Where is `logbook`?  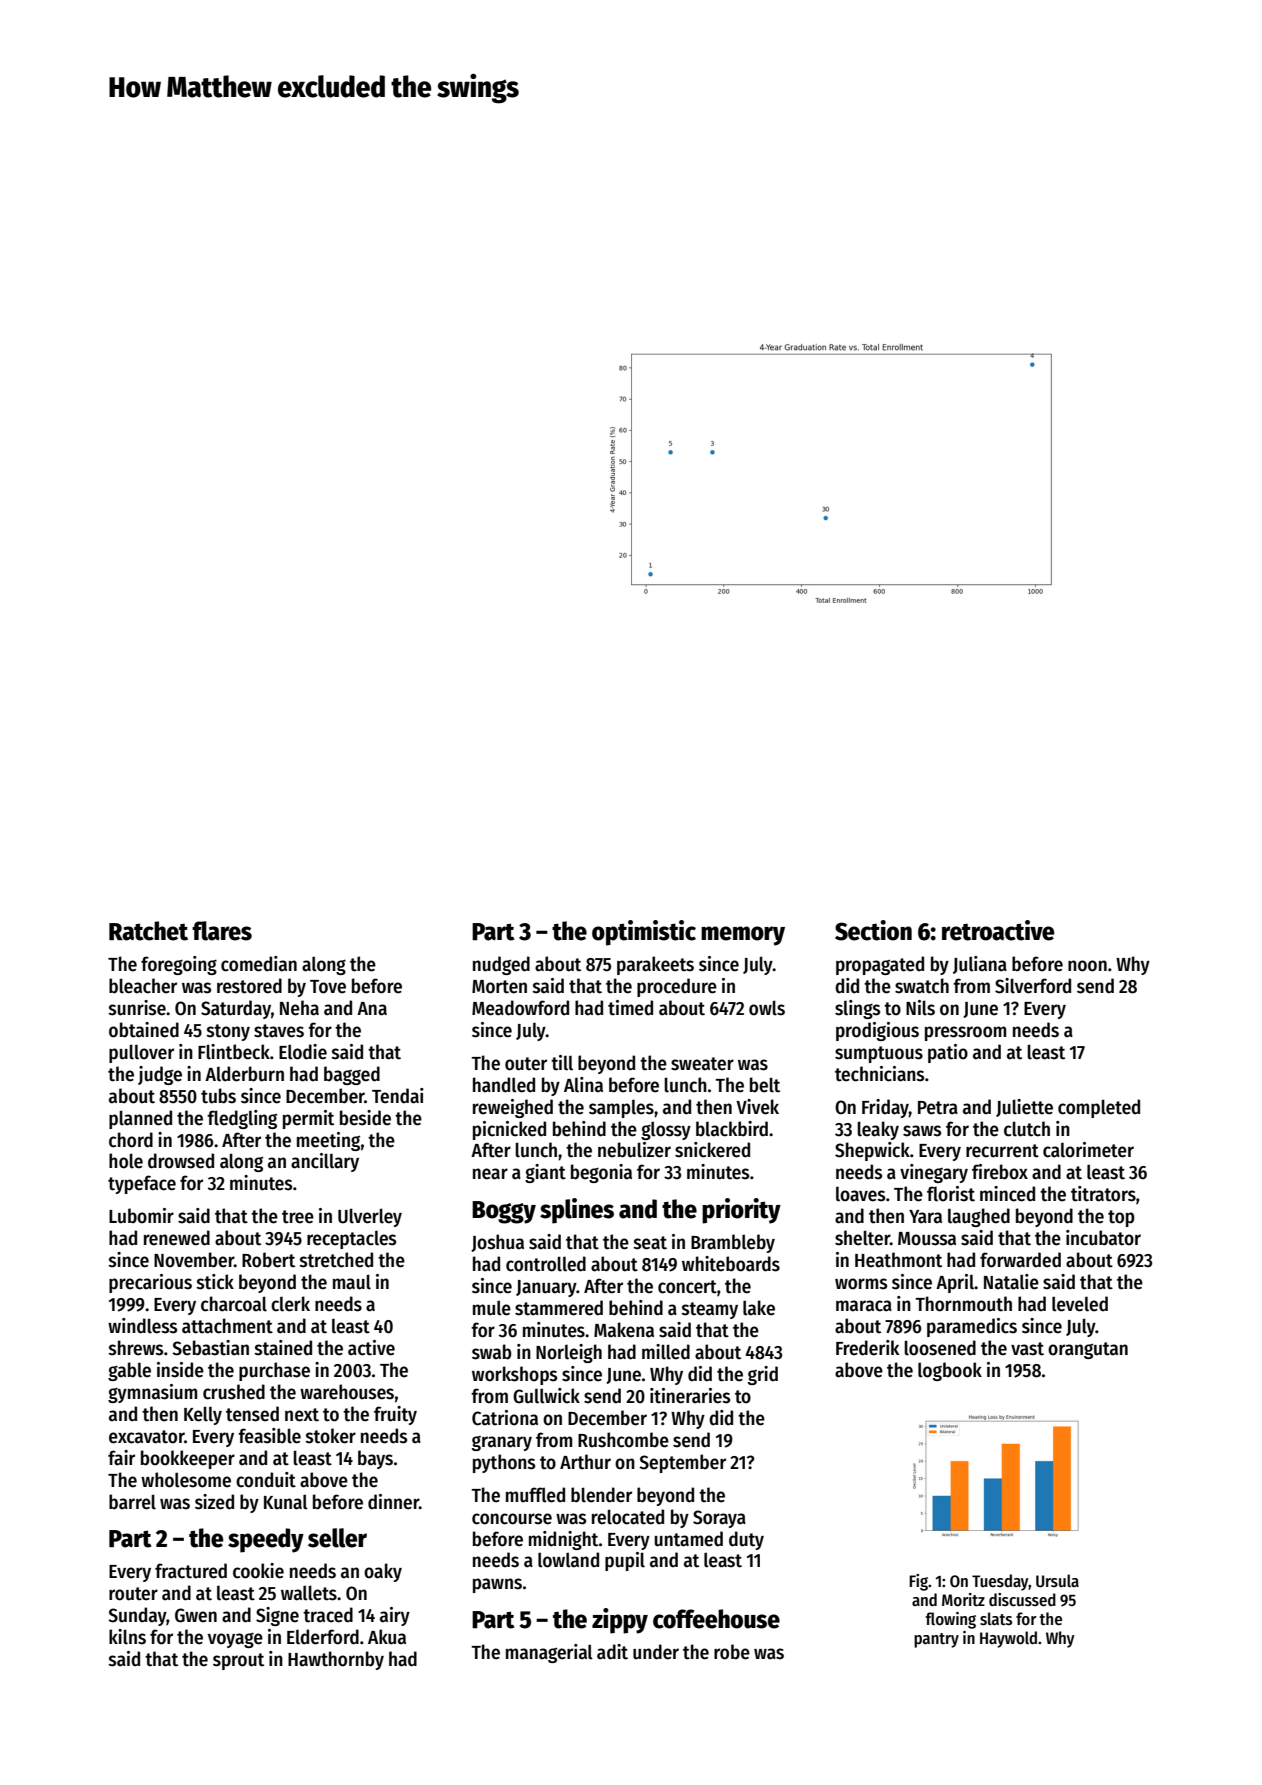 logbook is located at coordinates (950, 1371).
